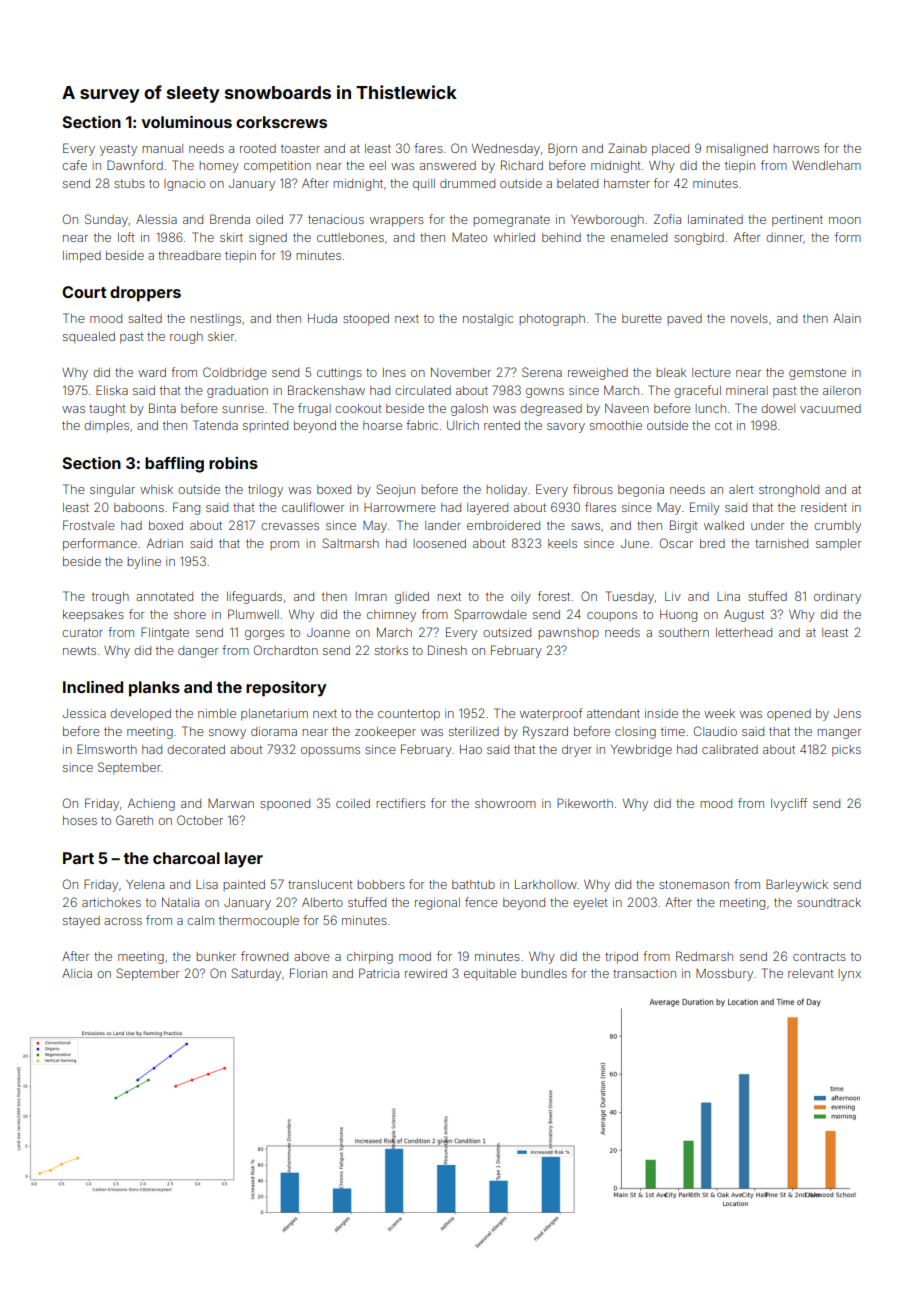 Image resolution: width=924 pixels, height=1308 pixels. What do you see at coordinates (423, 390) in the document?
I see `circulated` at bounding box center [423, 390].
